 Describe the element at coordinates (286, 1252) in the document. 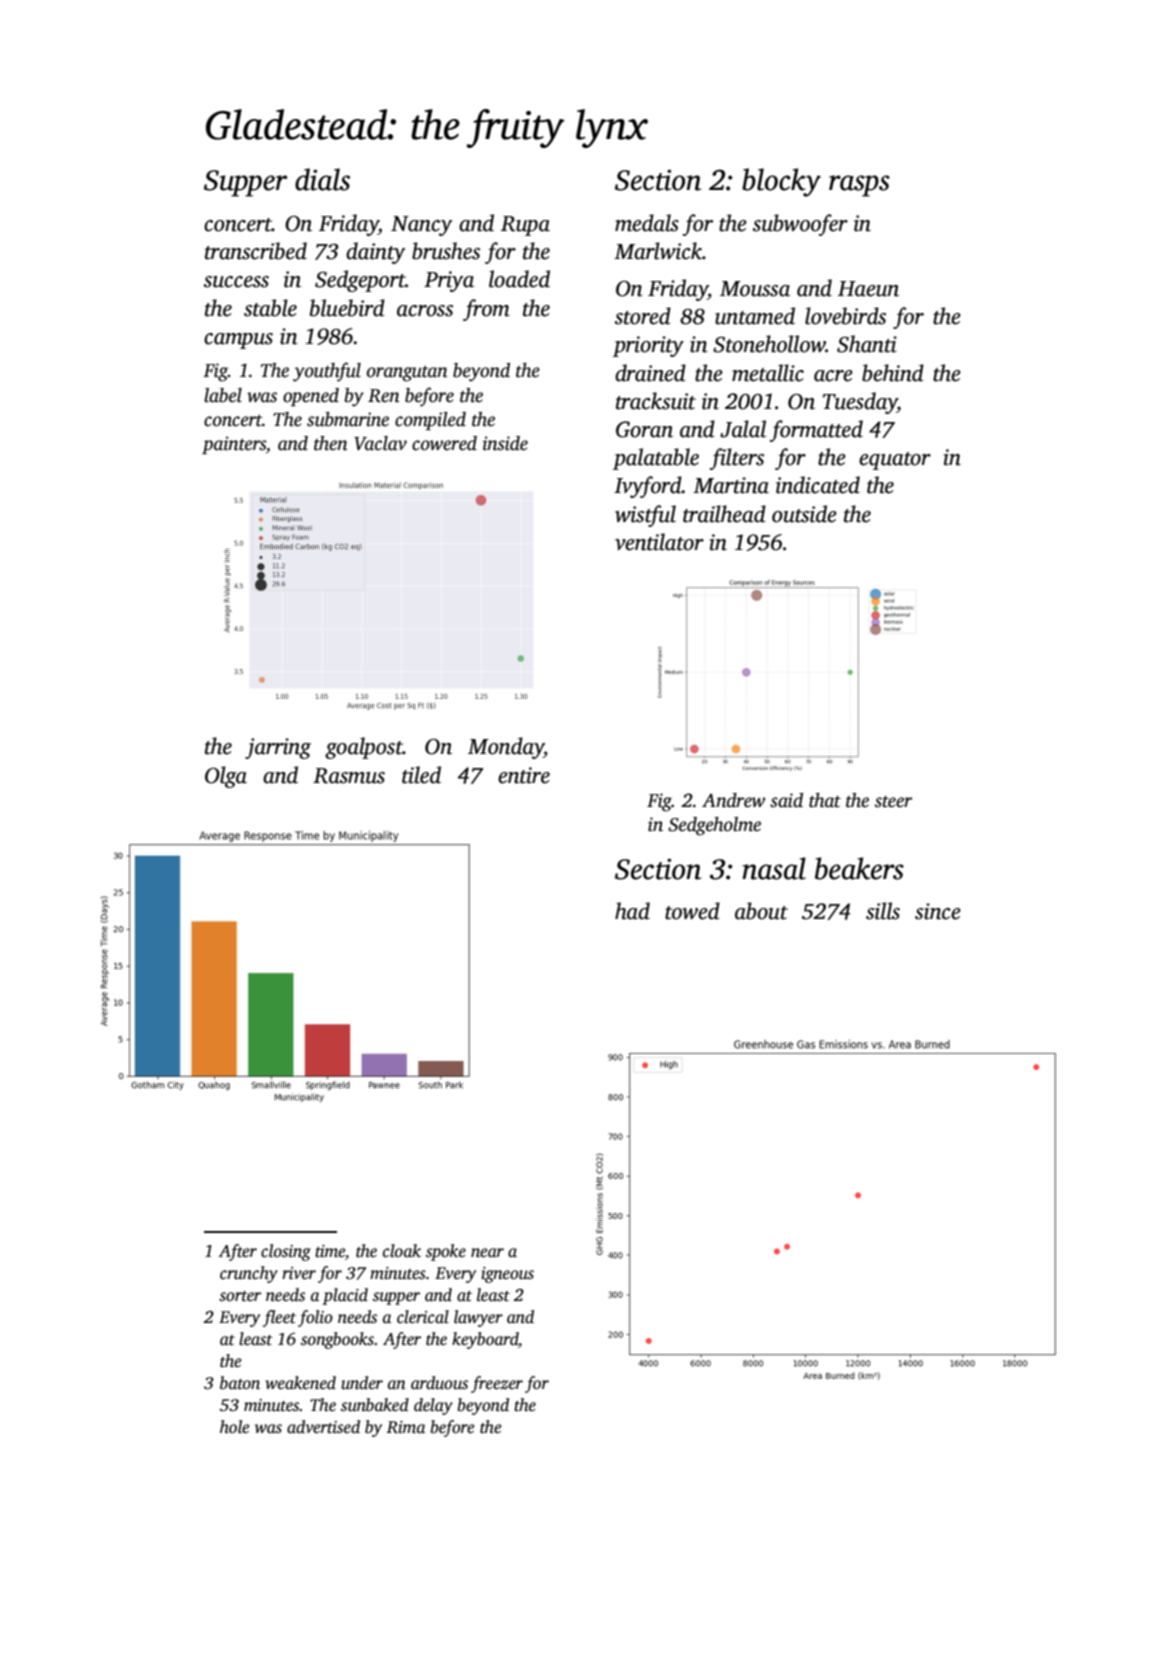

I see `closing` at that location.
